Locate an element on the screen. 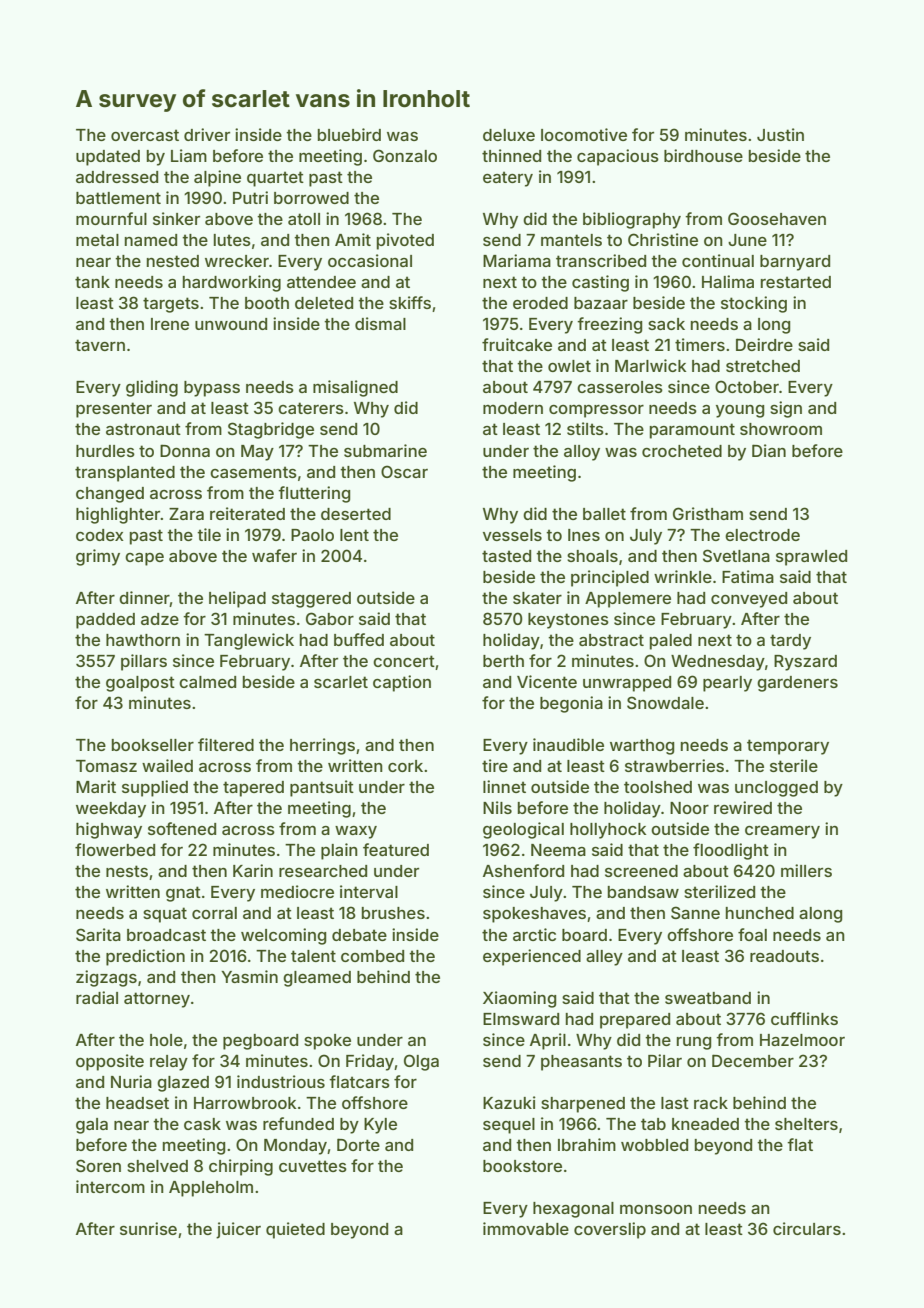 The image size is (924, 1308). Deirdre is located at coordinates (764, 344).
